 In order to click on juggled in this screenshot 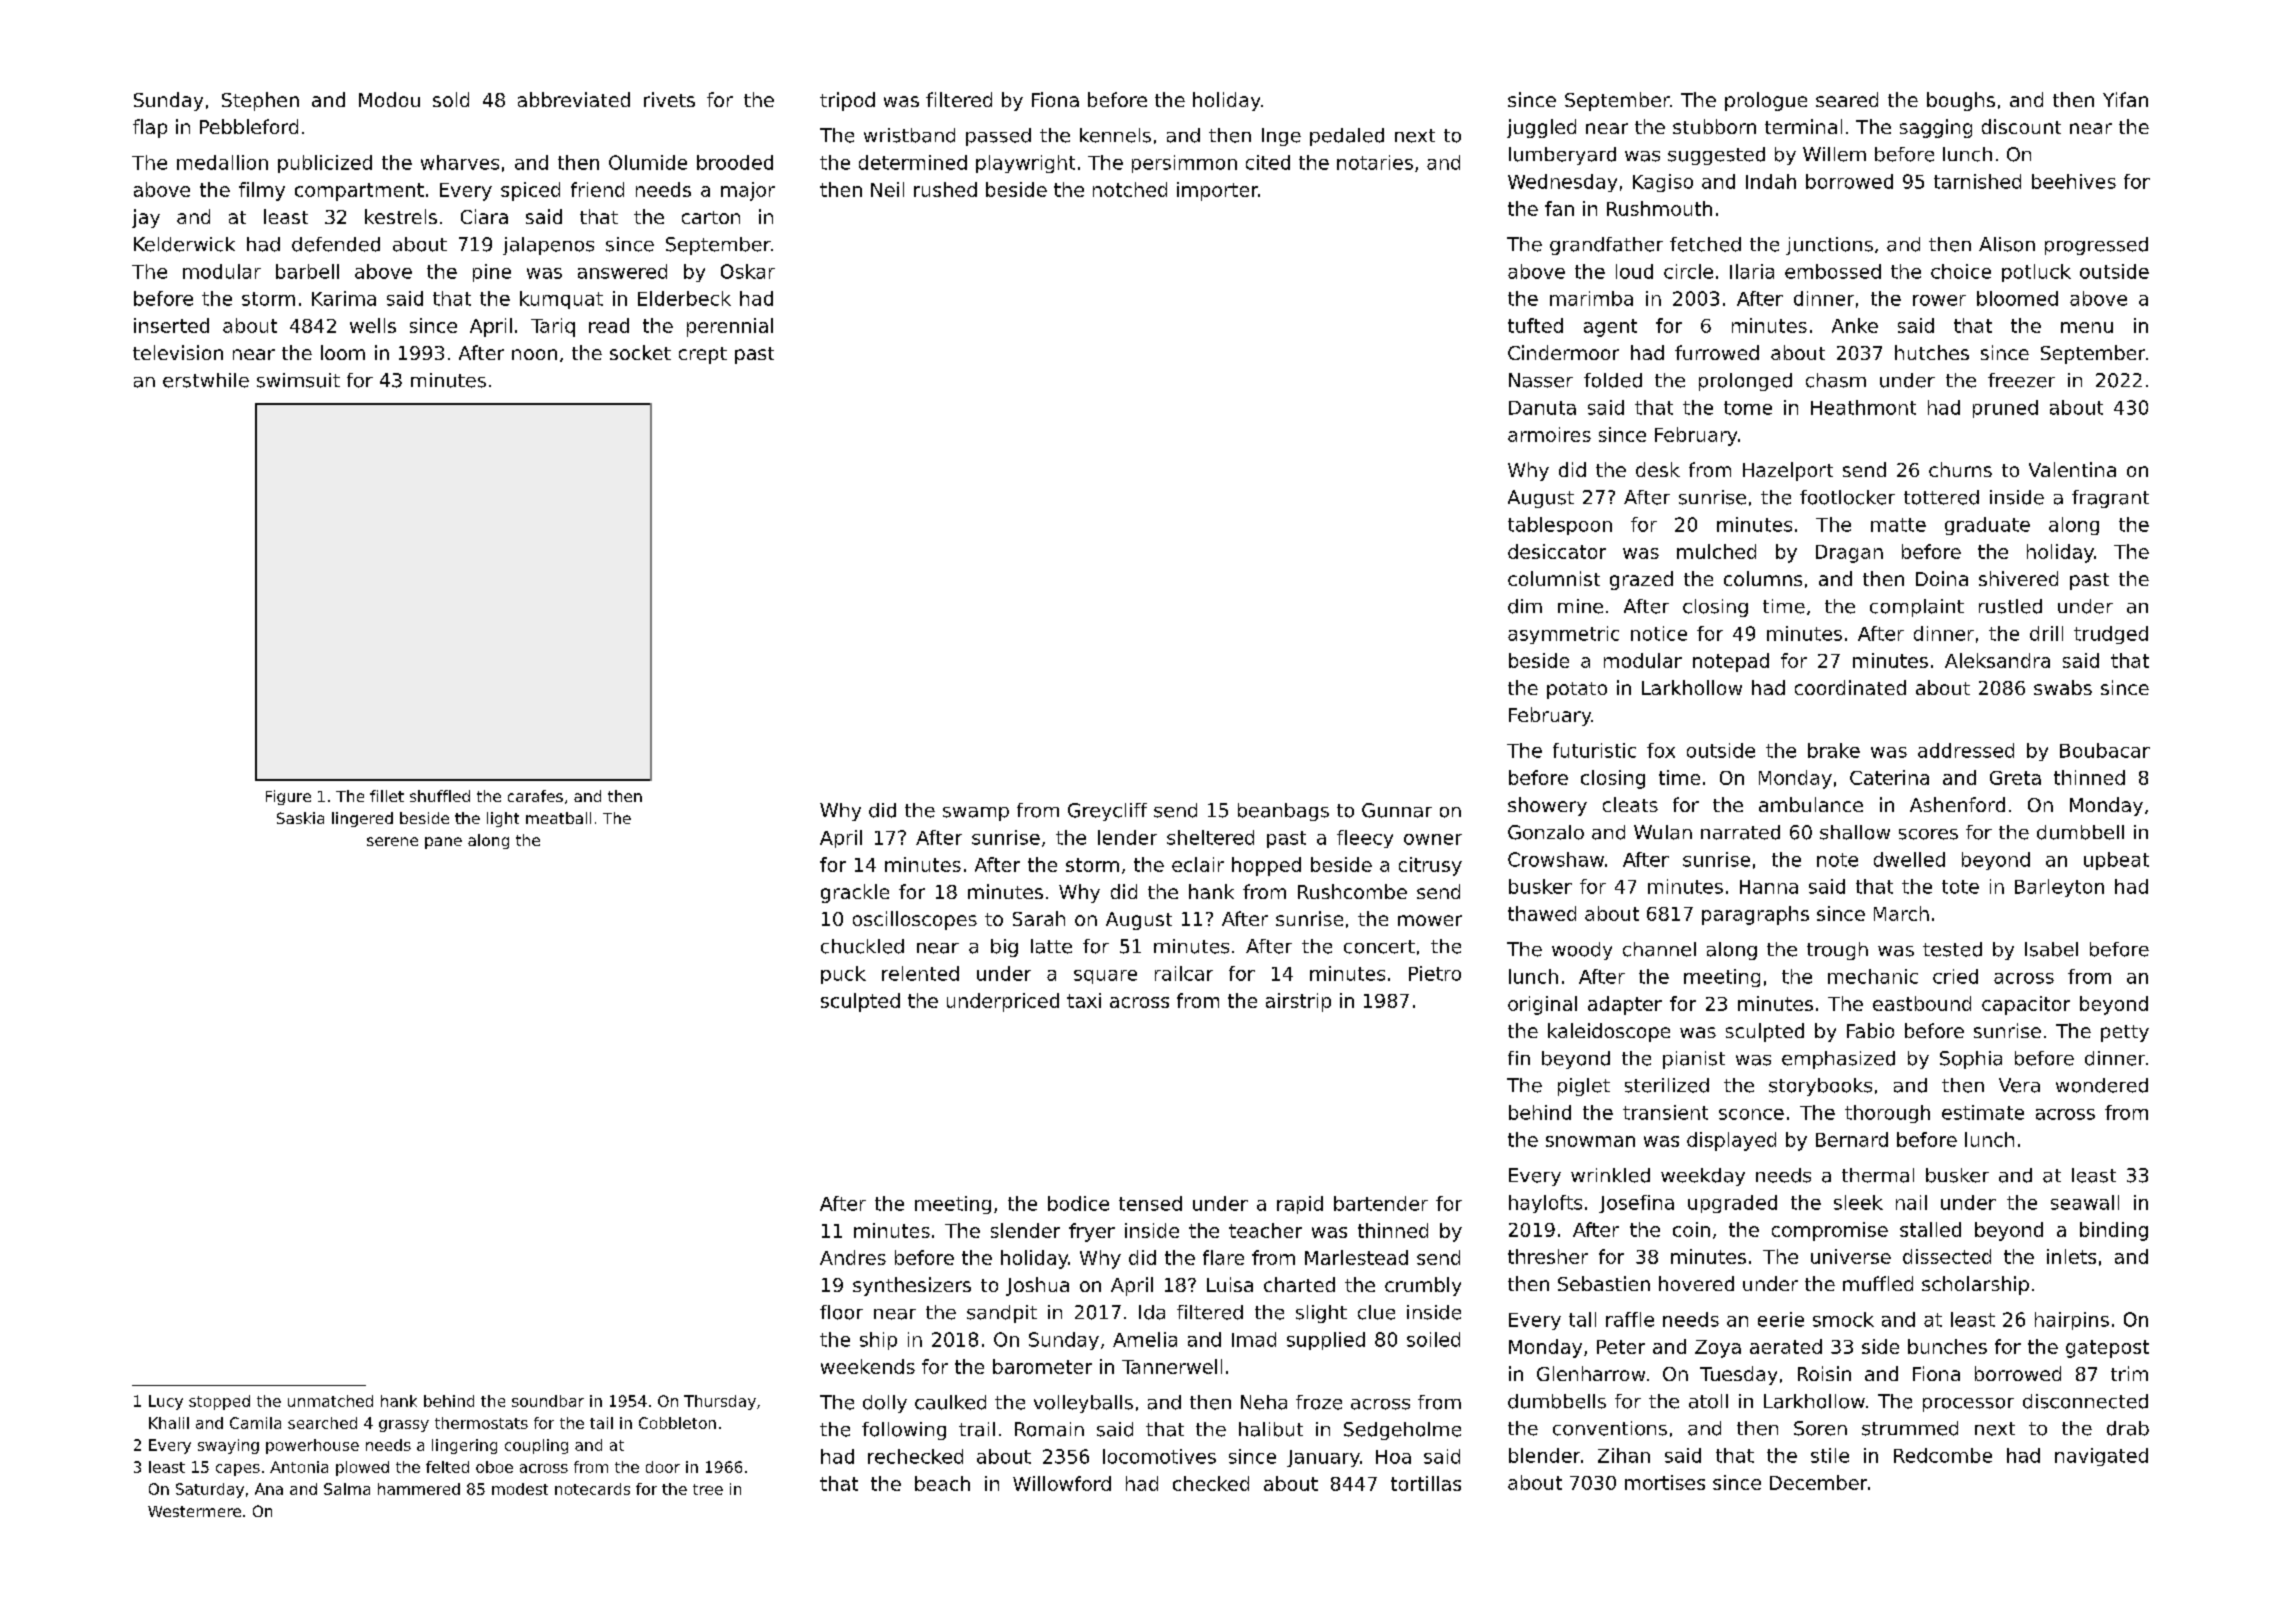, I will do `click(1541, 128)`.
